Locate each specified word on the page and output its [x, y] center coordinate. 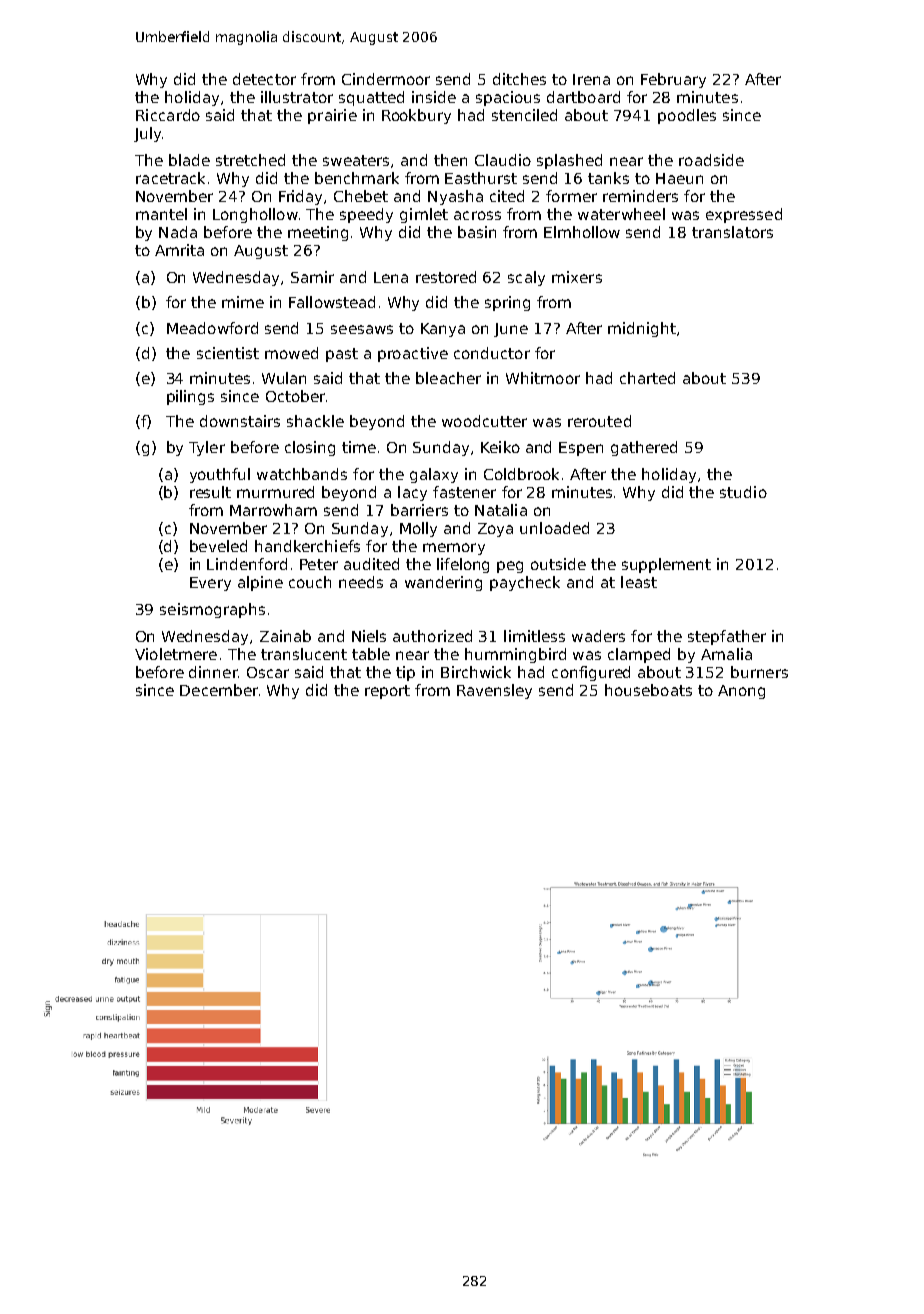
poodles [687, 116]
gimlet [424, 215]
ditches [519, 79]
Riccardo [168, 115]
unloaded [554, 528]
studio [743, 492]
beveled [218, 546]
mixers [577, 277]
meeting [318, 233]
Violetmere [176, 654]
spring [507, 303]
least [639, 582]
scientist [228, 353]
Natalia [501, 510]
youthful [220, 475]
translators [732, 232]
